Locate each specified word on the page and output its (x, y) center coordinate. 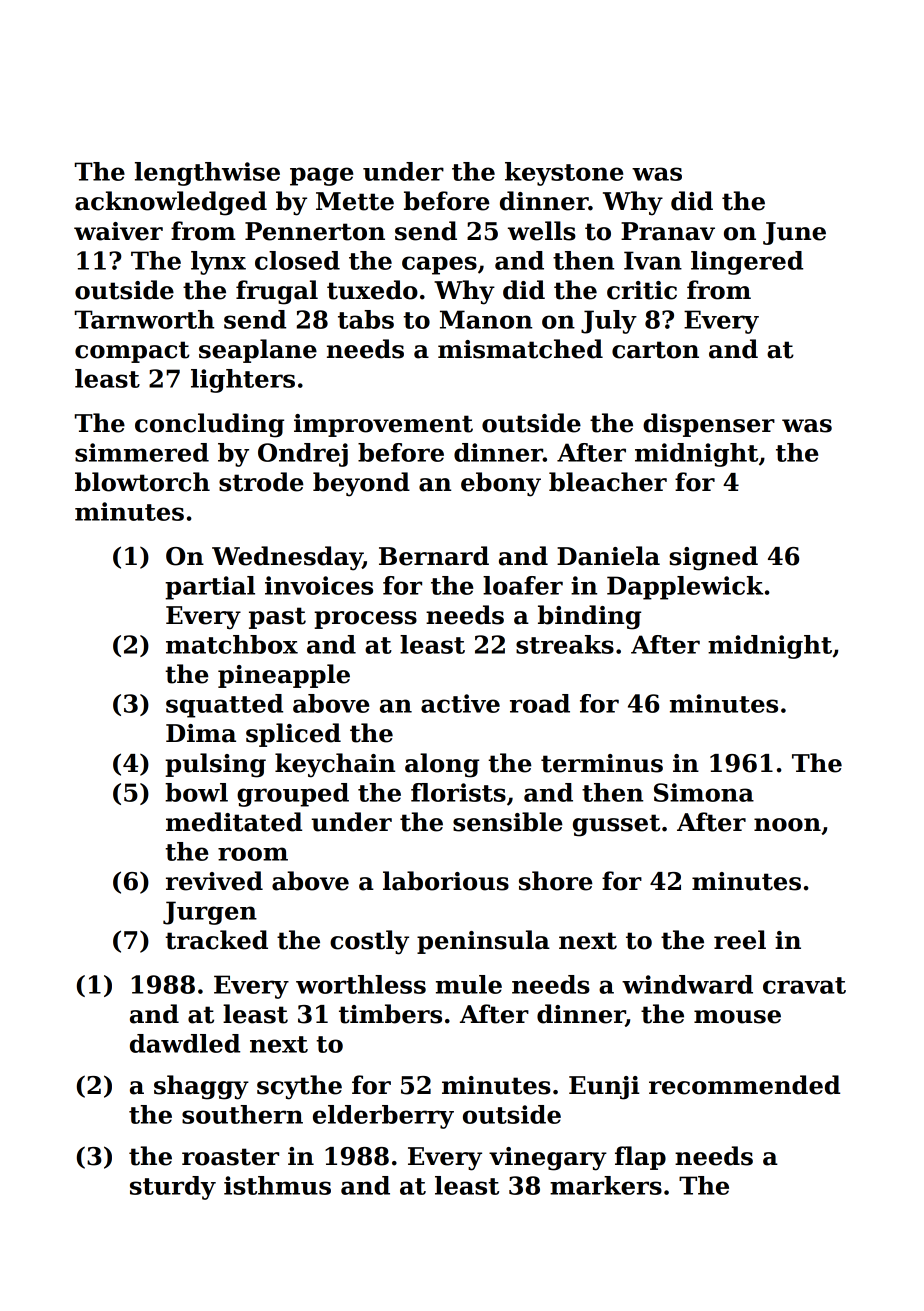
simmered (142, 452)
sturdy (173, 1188)
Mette (355, 201)
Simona (704, 792)
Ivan (653, 260)
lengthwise (207, 174)
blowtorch (142, 482)
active (460, 703)
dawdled (185, 1043)
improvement (383, 425)
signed (713, 558)
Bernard (434, 556)
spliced (293, 735)
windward (687, 984)
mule (469, 984)
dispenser (709, 425)
